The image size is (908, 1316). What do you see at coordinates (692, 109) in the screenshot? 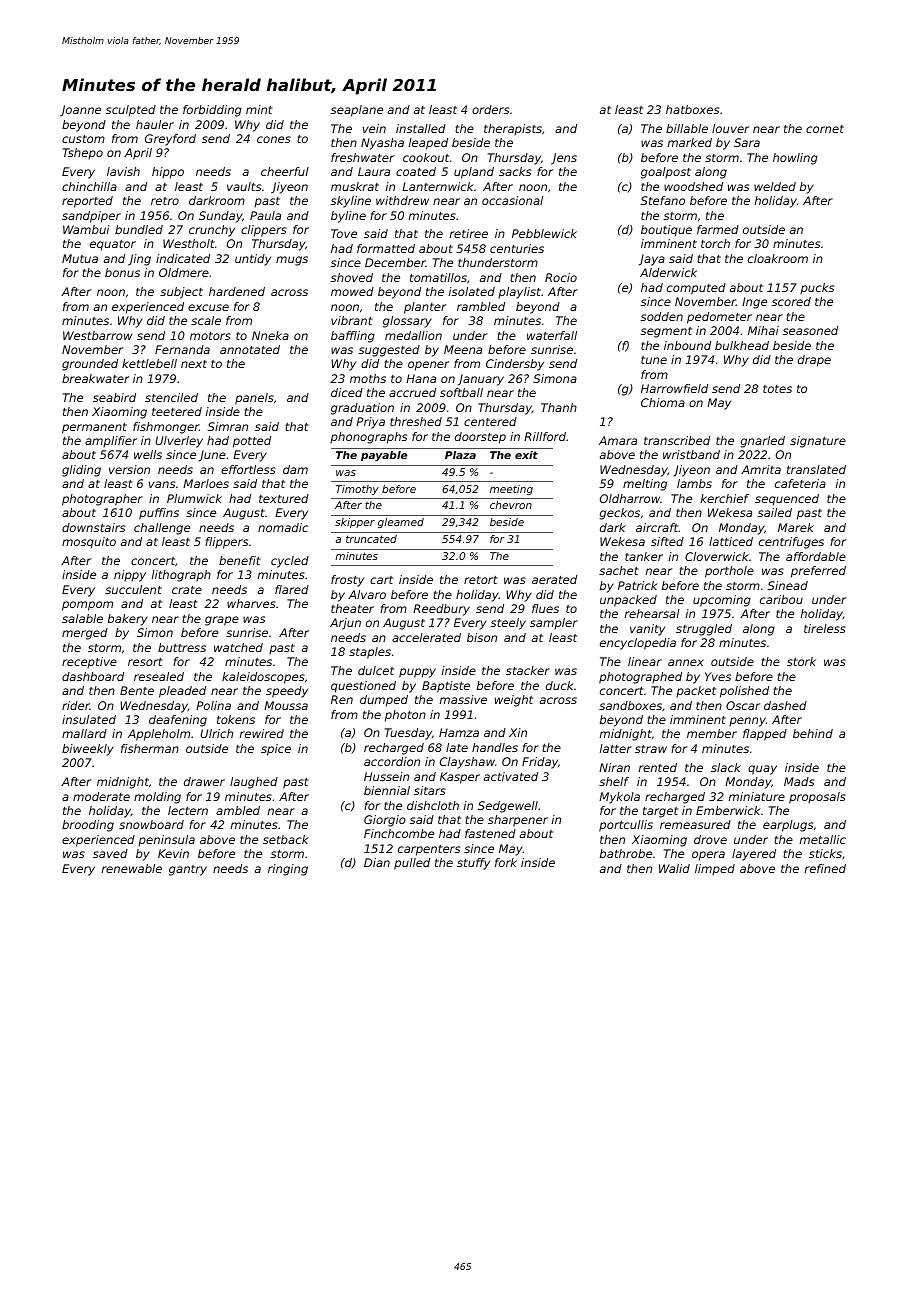
I see `hatboxes` at bounding box center [692, 109].
